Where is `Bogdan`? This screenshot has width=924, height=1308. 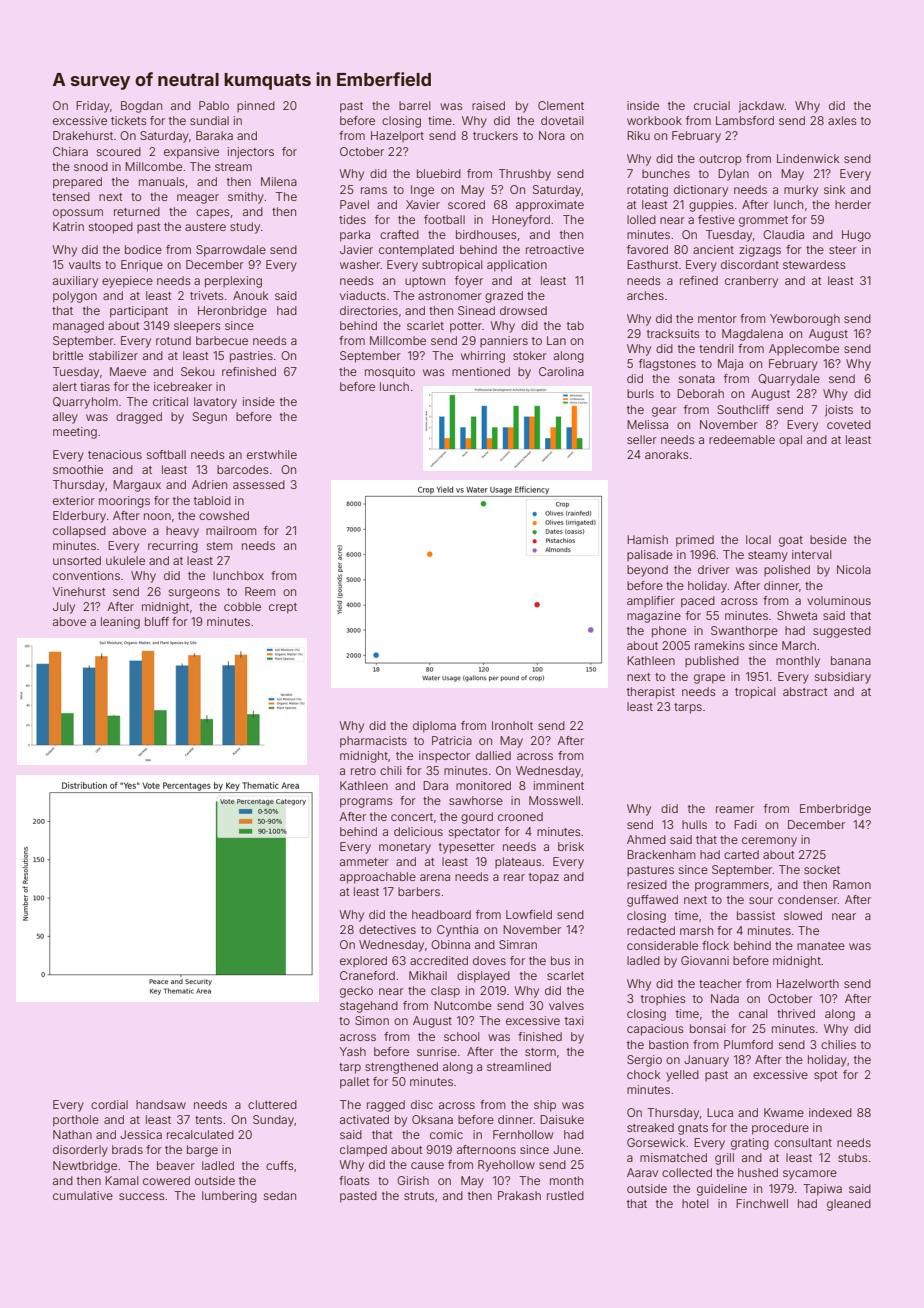 Bogdan is located at coordinates (141, 107).
